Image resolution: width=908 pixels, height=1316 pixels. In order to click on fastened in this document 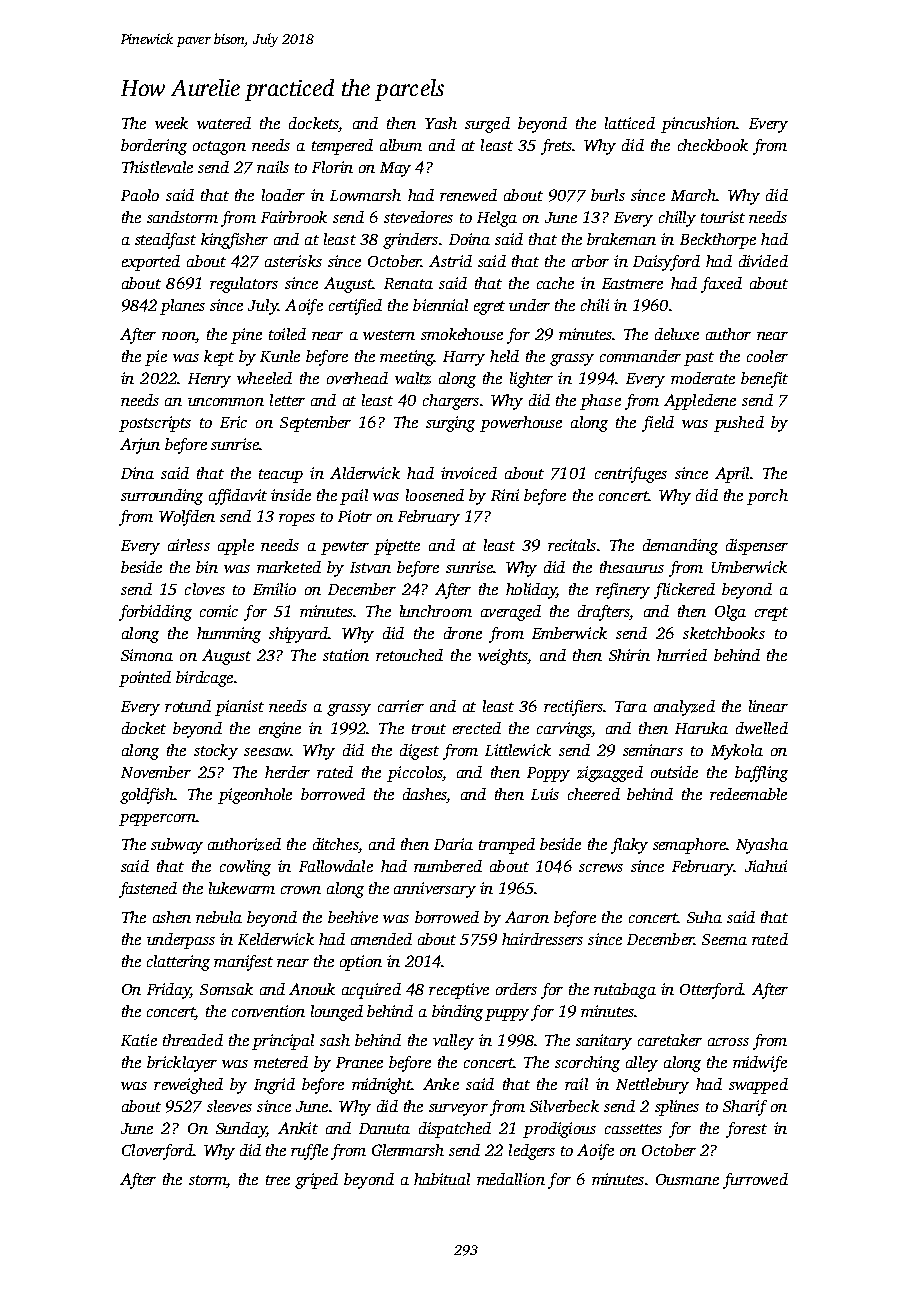, I will do `click(148, 890)`.
